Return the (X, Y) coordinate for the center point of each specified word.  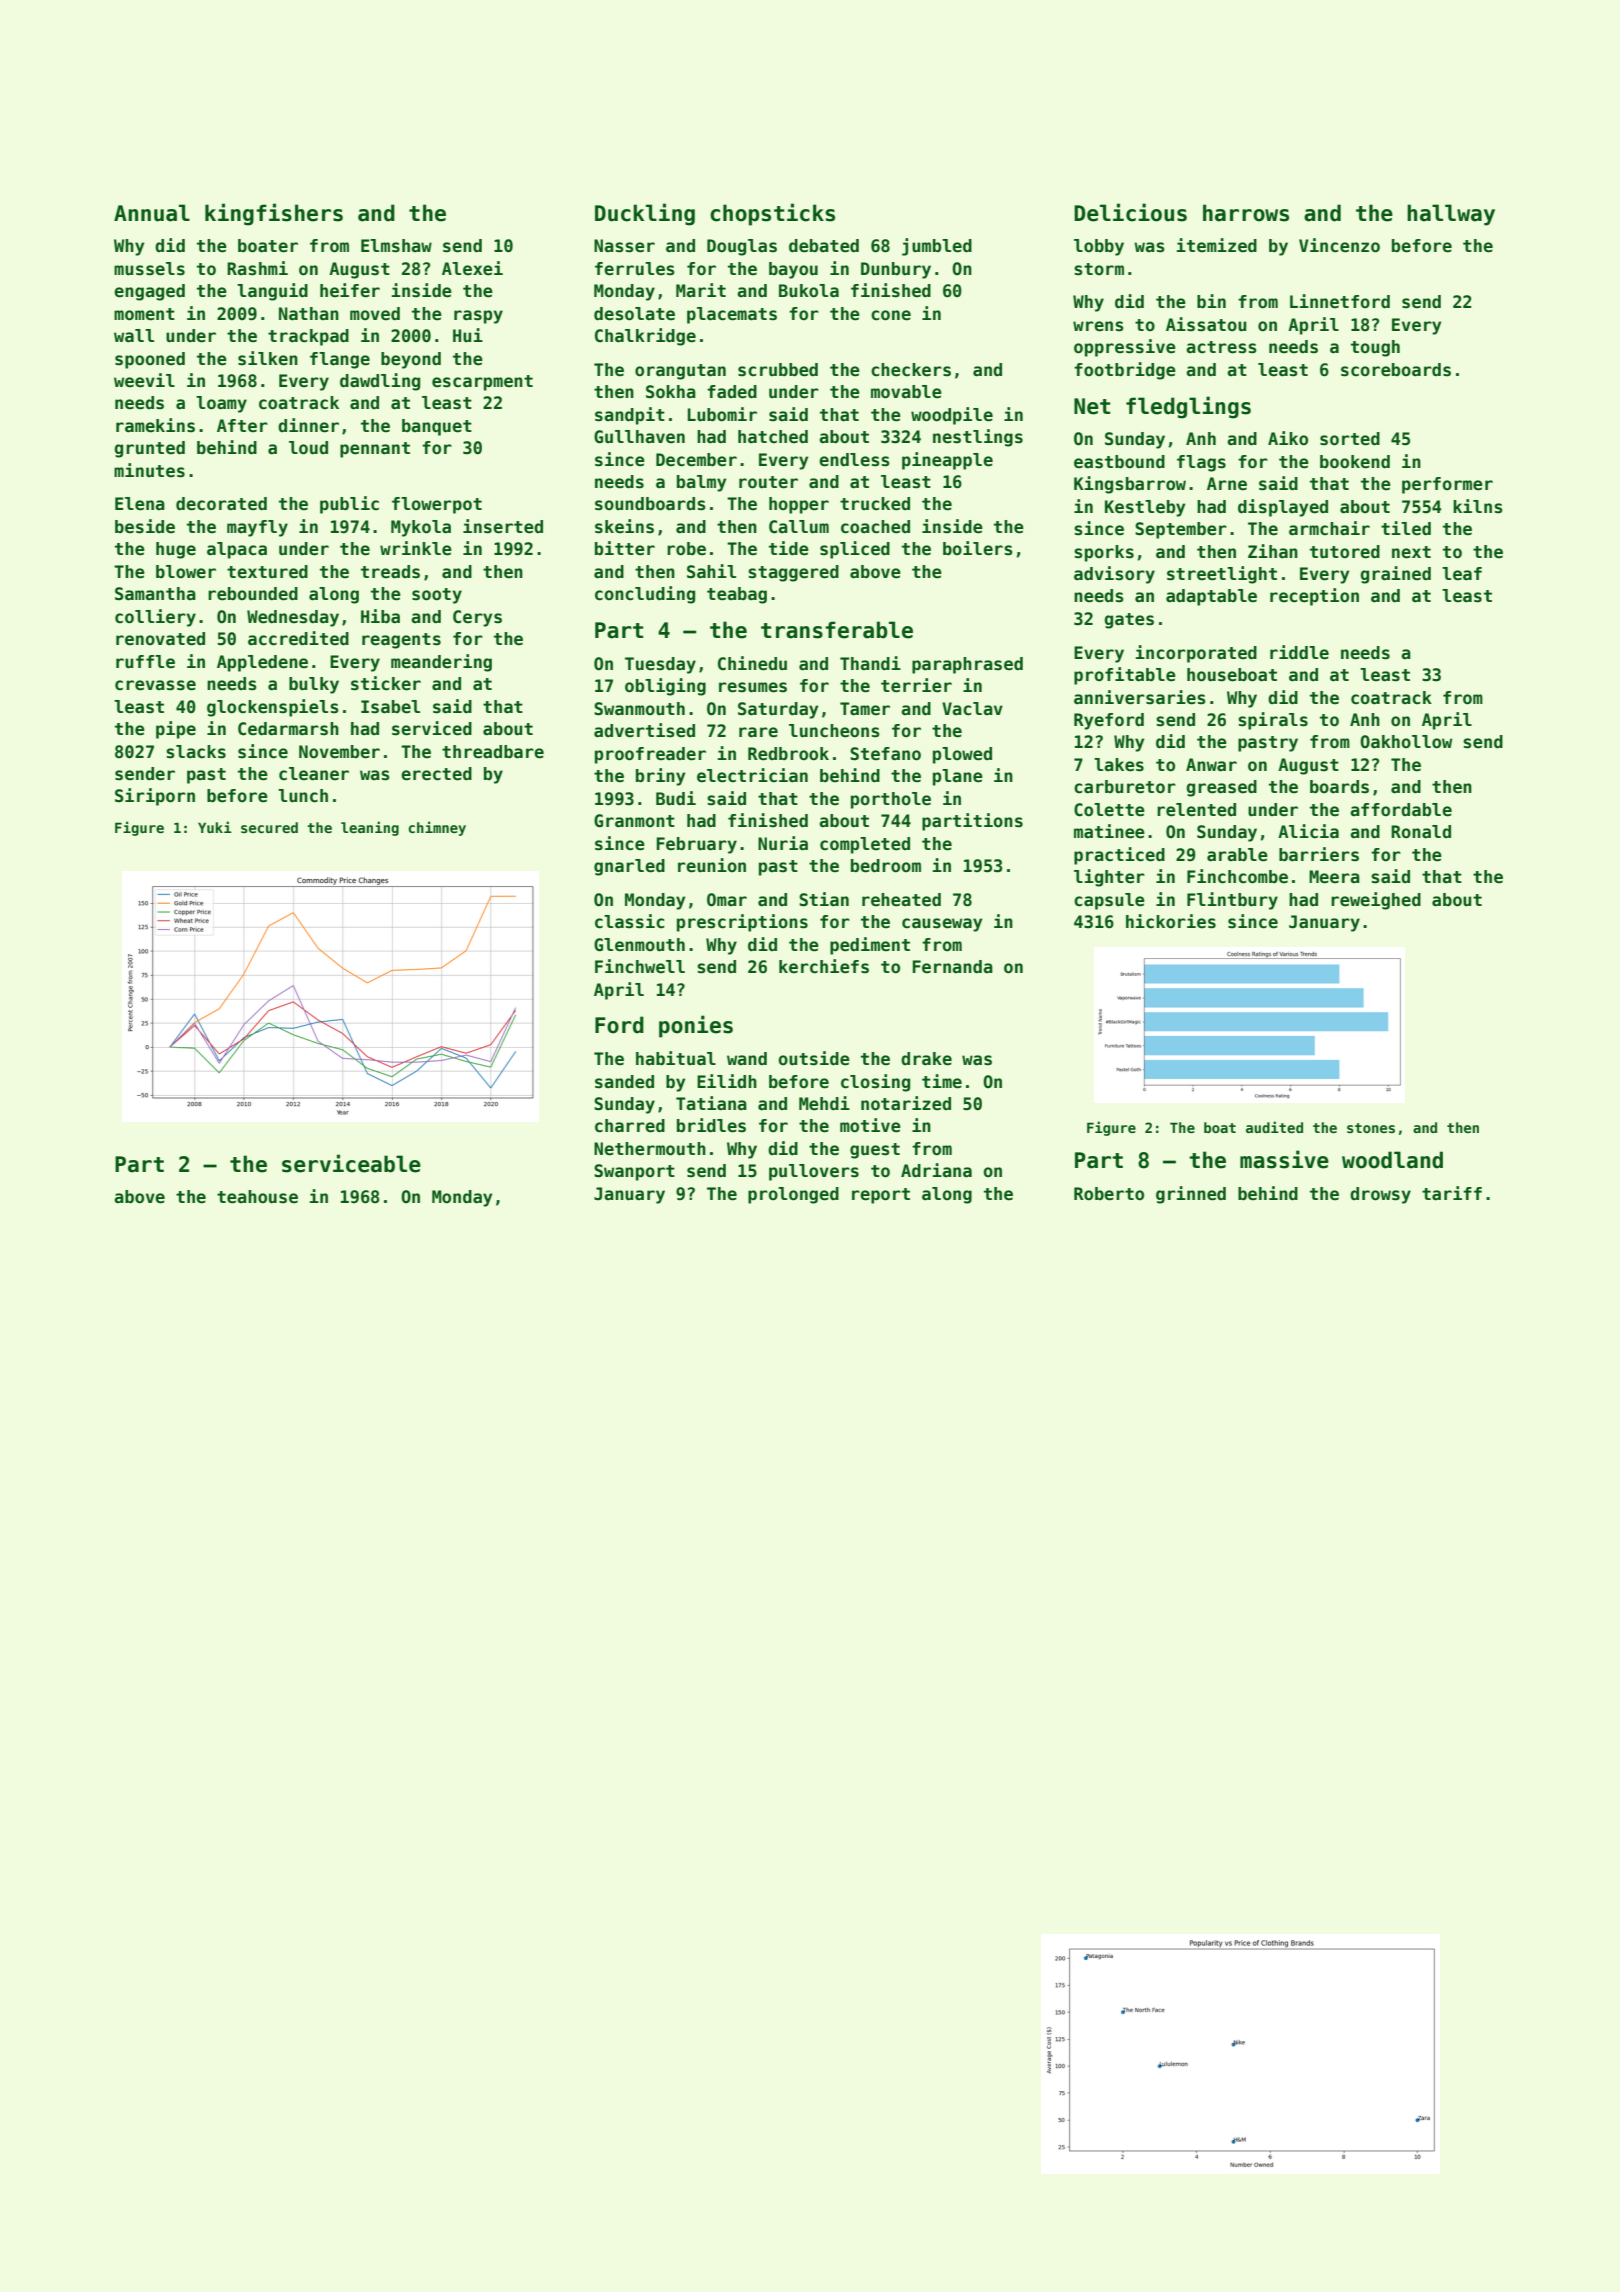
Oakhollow (1406, 742)
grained (1395, 575)
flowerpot (437, 505)
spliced (855, 550)
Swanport (634, 1172)
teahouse (257, 1197)
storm (1099, 269)
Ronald (1421, 832)
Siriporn (155, 797)
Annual (152, 213)
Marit (701, 290)
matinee (1109, 831)
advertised (644, 730)
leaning (370, 828)
